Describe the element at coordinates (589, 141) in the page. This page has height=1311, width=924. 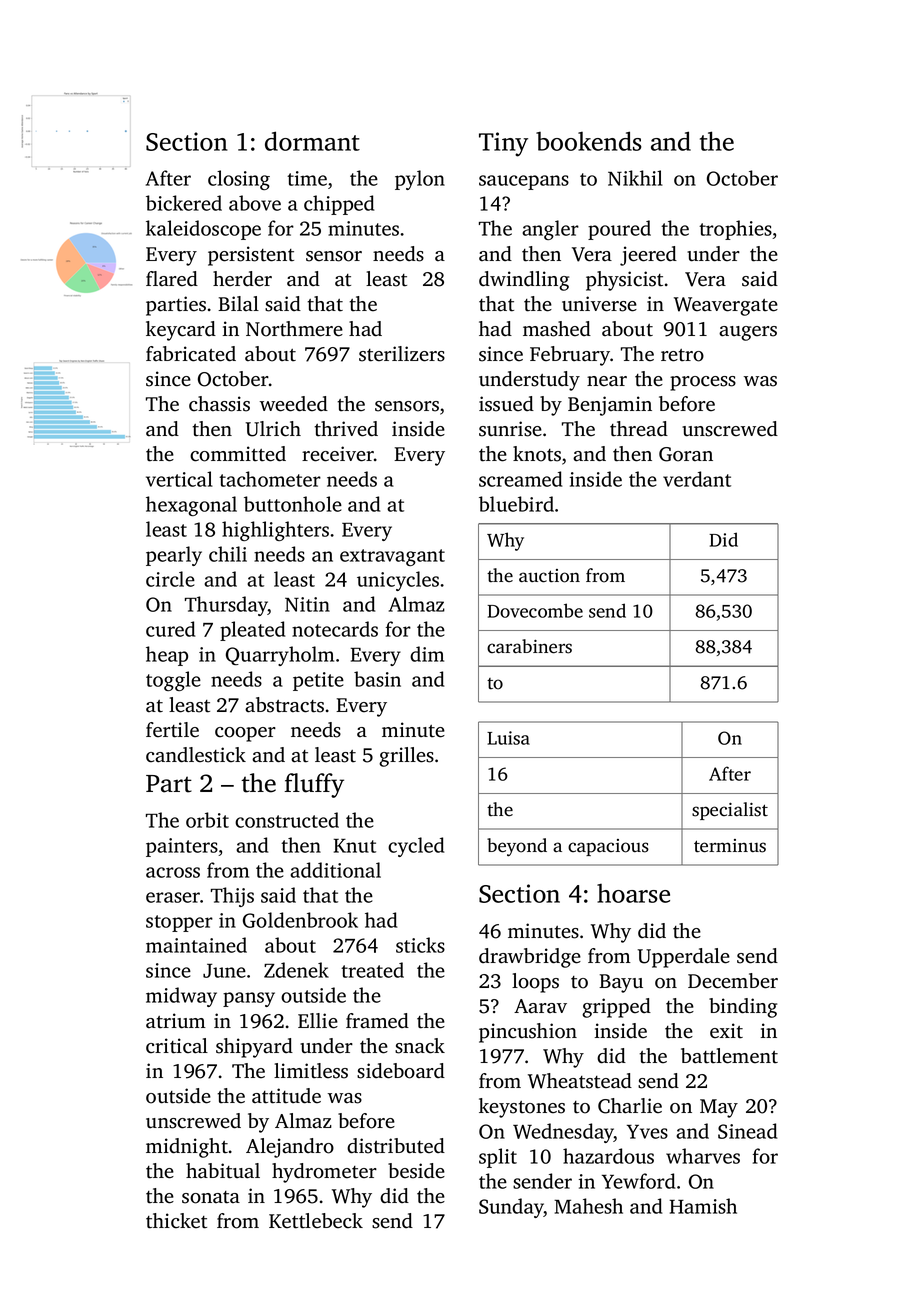
I see `bookends` at that location.
